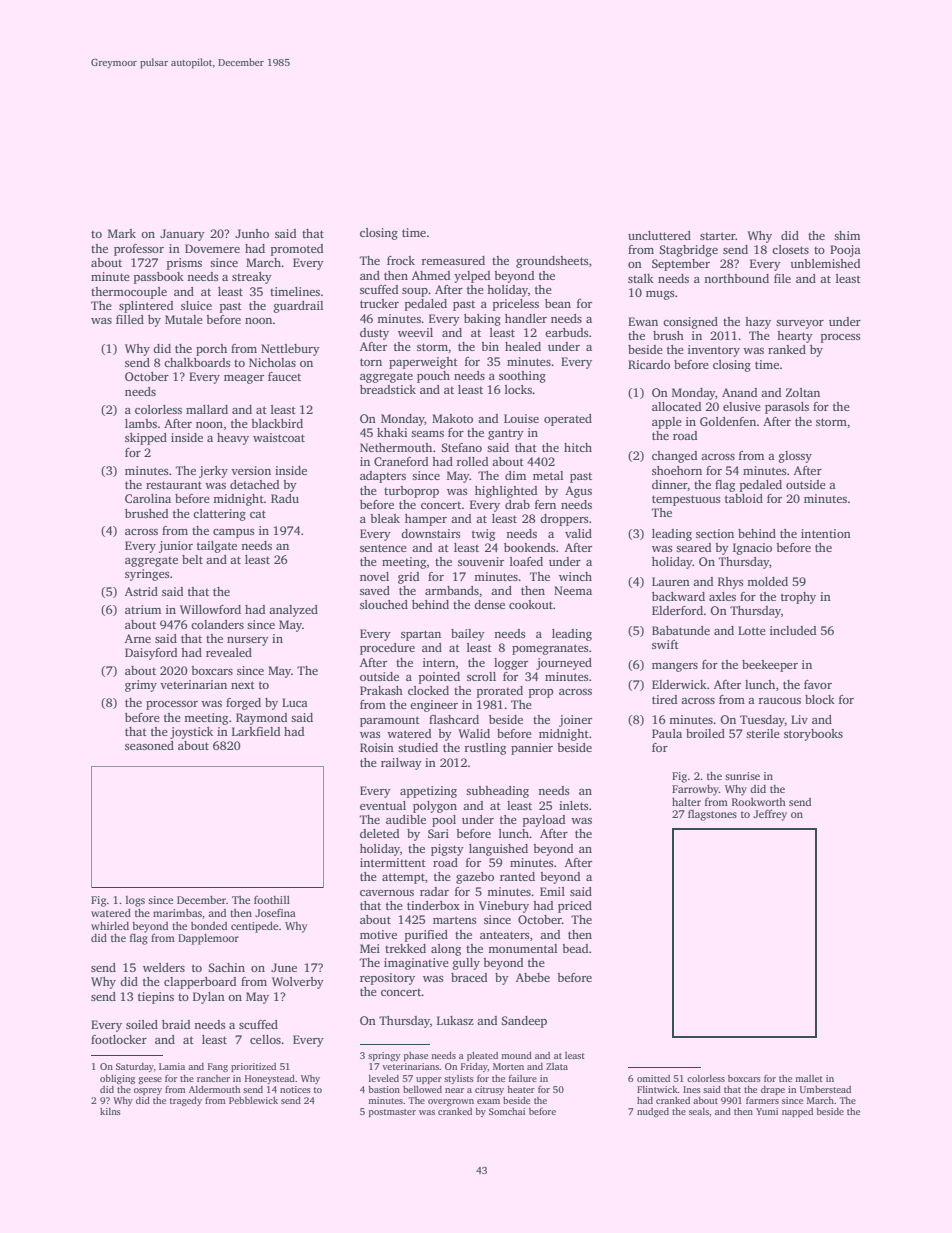 The height and width of the document is (1233, 952). Describe the element at coordinates (387, 979) in the document. I see `repository` at that location.
